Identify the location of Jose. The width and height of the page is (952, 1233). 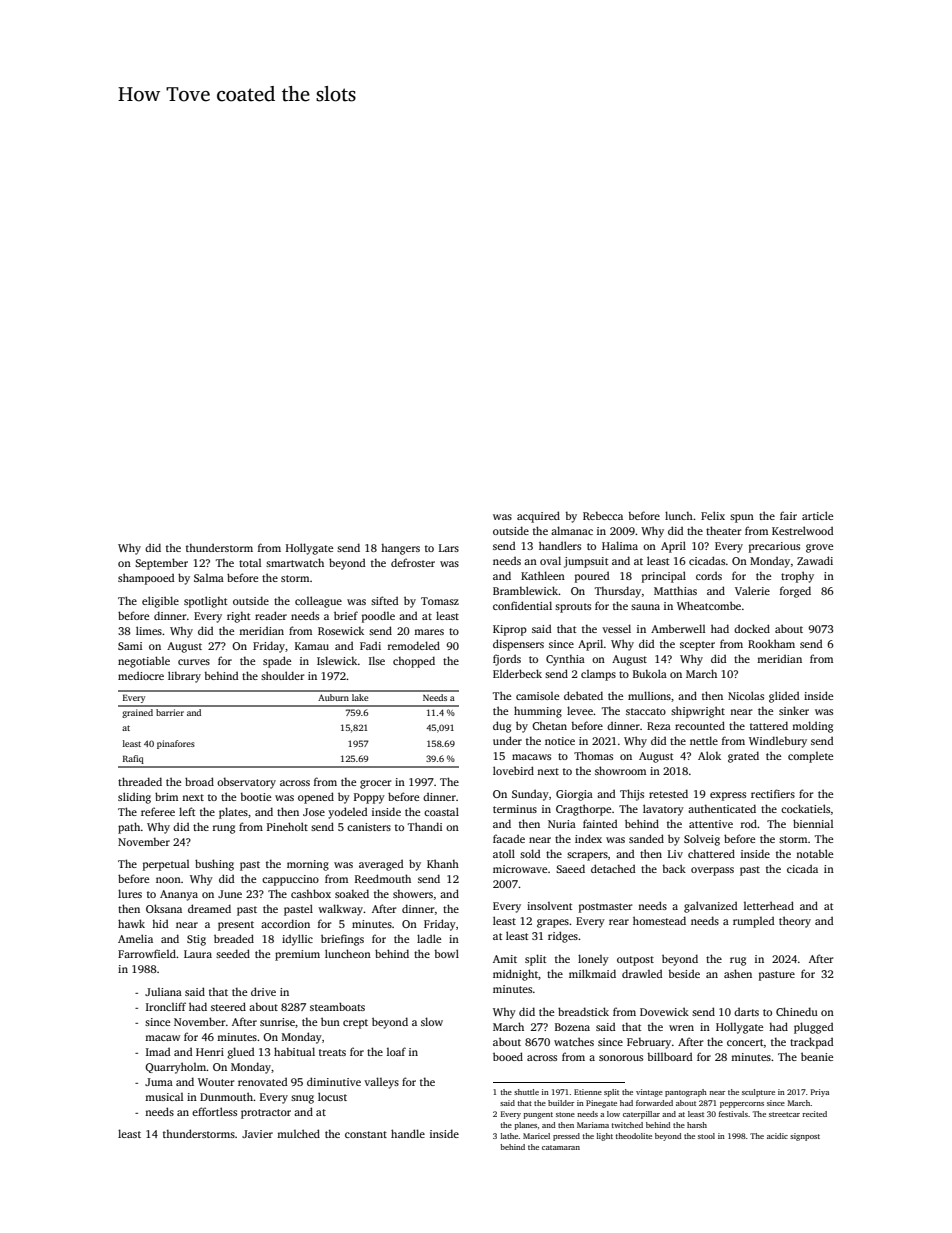
(314, 812).
